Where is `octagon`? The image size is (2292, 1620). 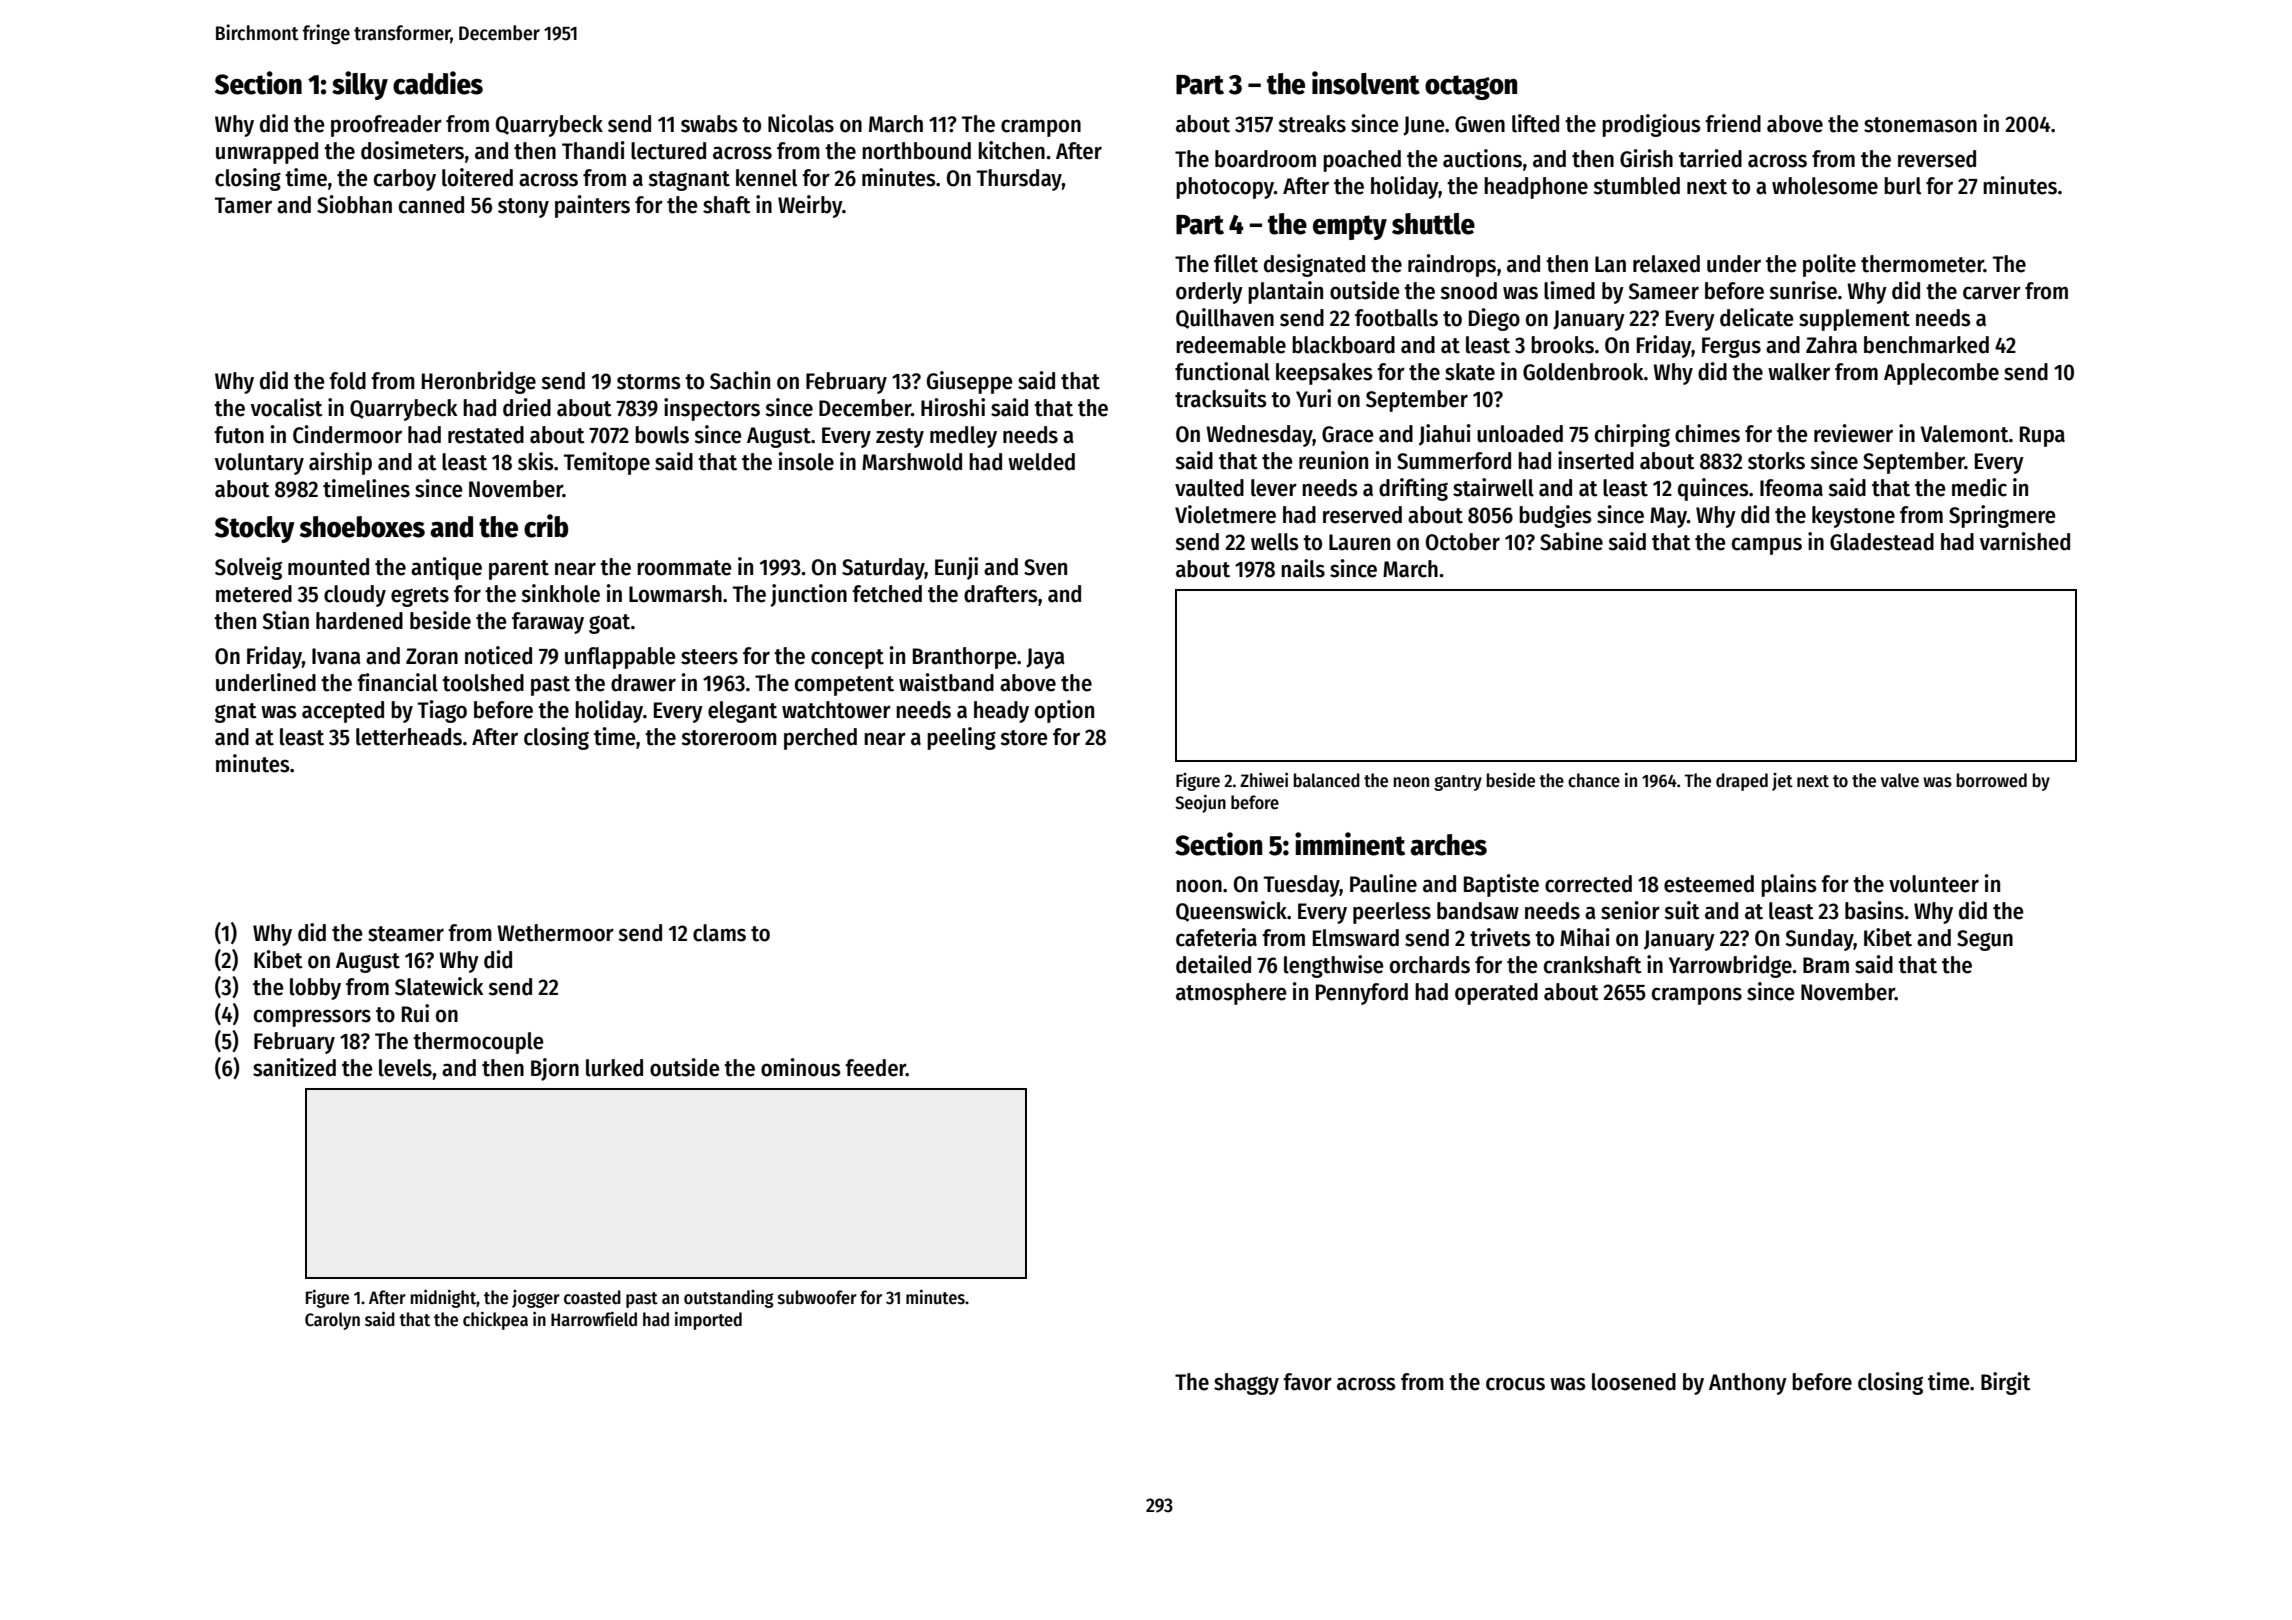 octagon is located at coordinates (1471, 87).
